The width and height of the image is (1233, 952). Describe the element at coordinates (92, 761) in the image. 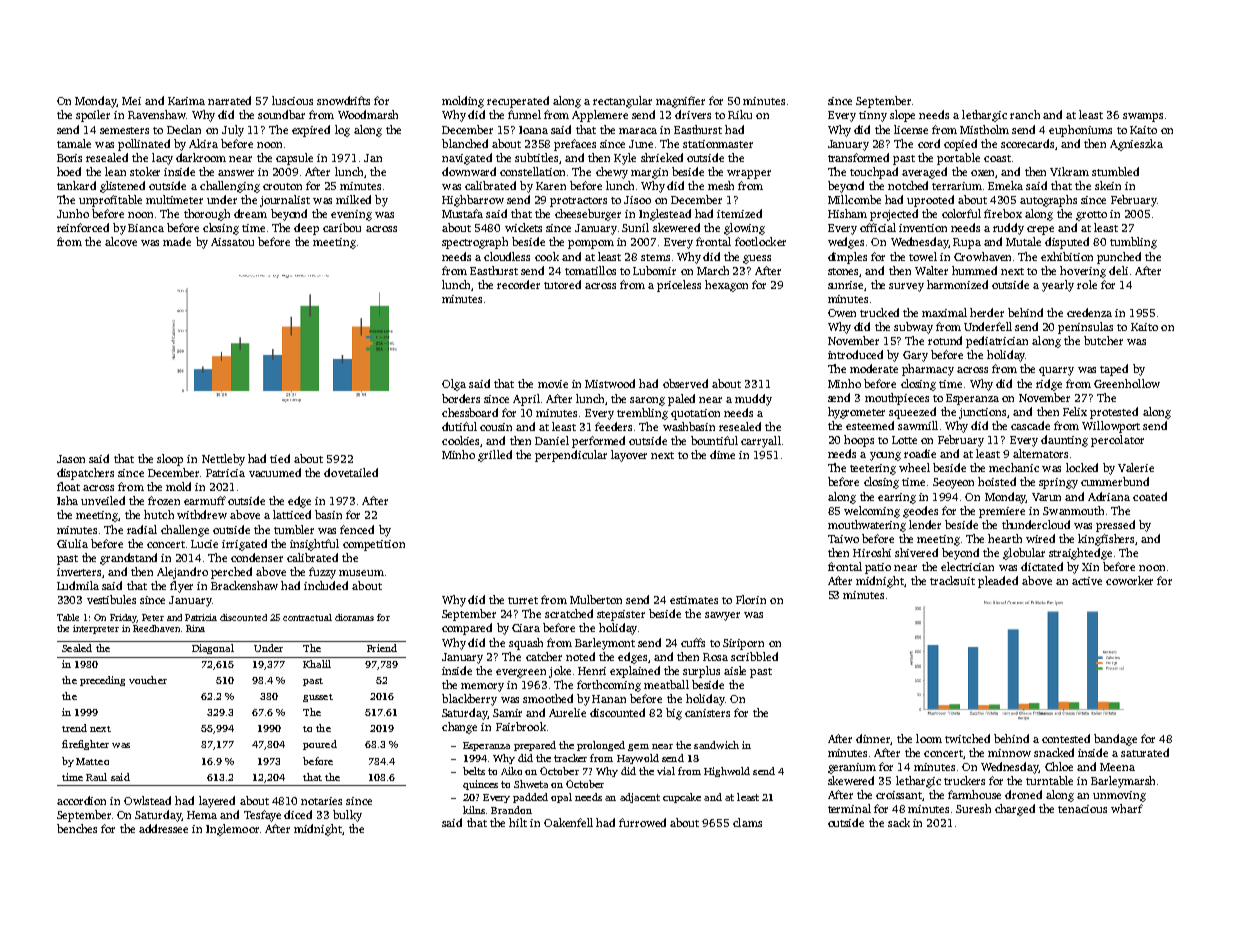

I see `Matteo` at that location.
